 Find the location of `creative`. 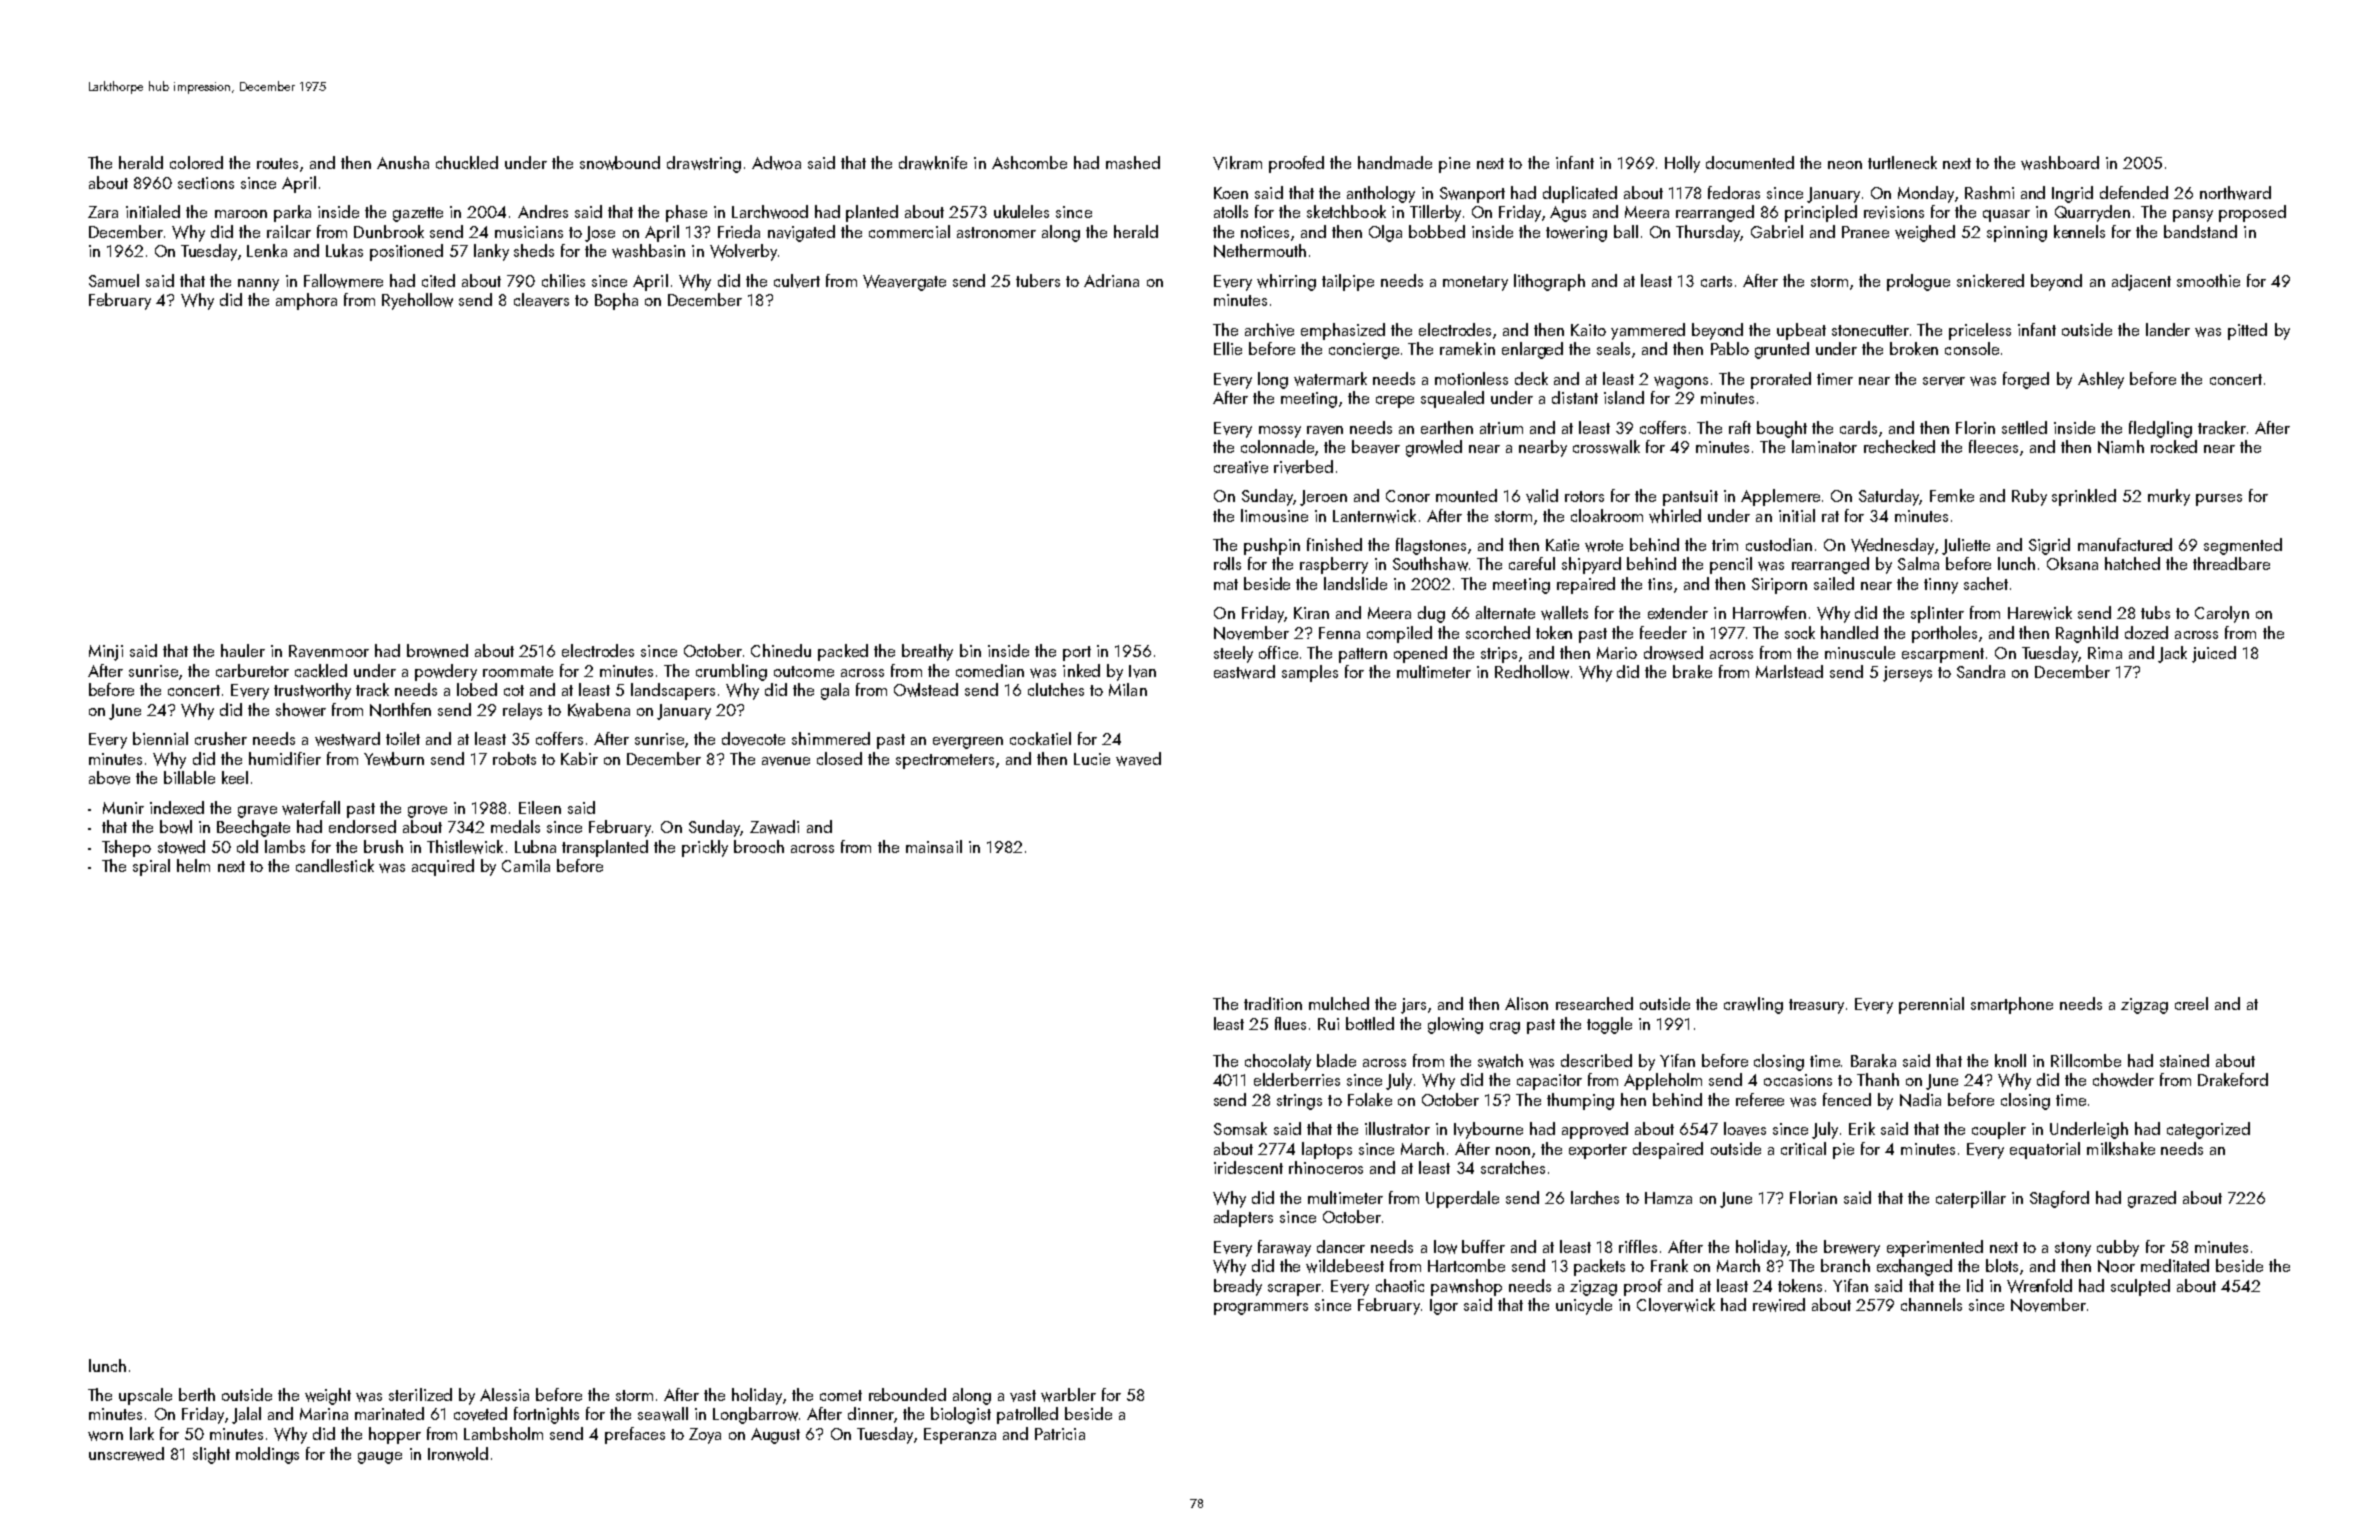

creative is located at coordinates (1241, 467).
